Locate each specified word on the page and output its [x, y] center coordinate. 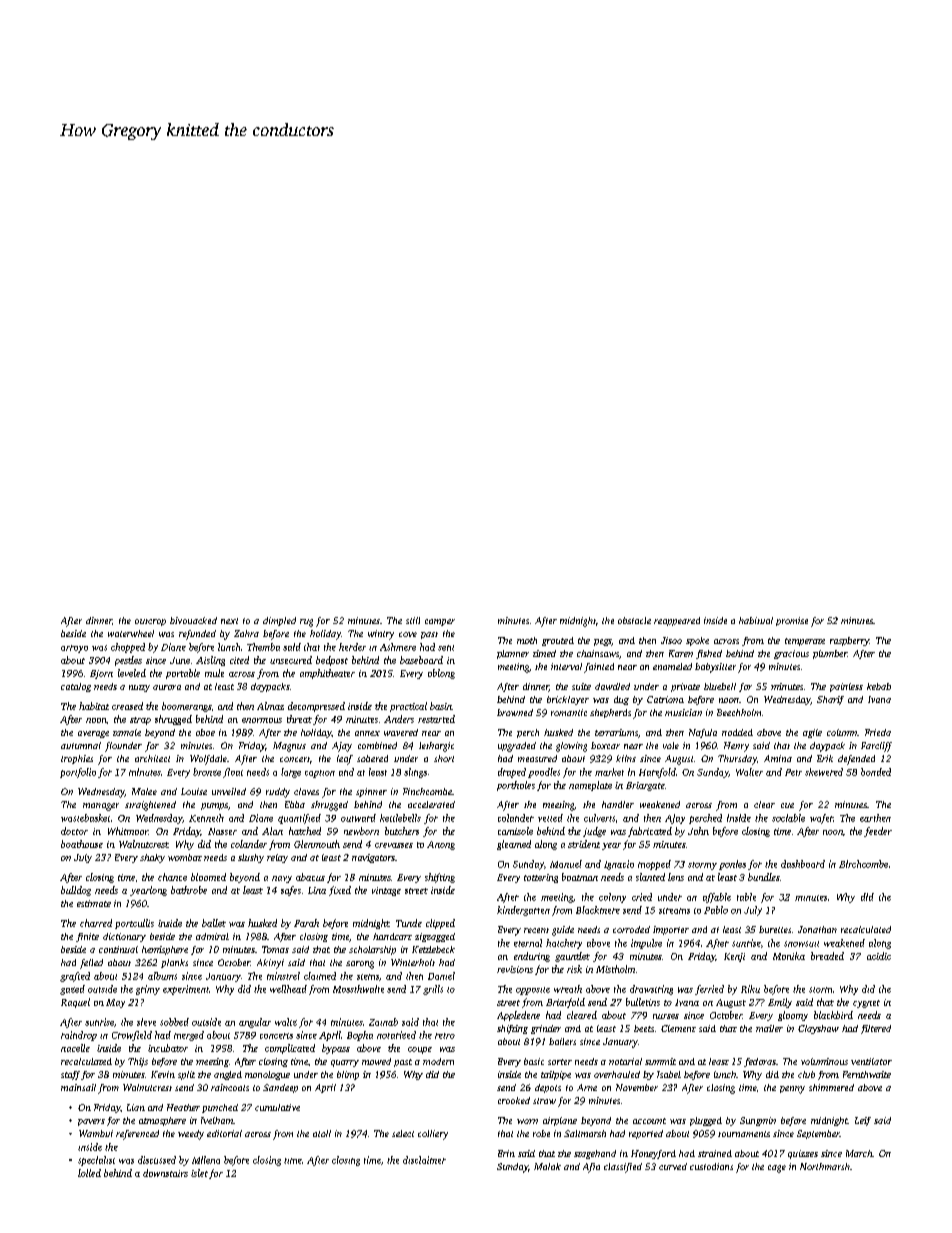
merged [189, 1036]
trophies [77, 759]
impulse [646, 944]
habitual [756, 620]
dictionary [124, 937]
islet [199, 1173]
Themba [263, 647]
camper [440, 622]
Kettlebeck [433, 949]
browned [515, 712]
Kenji [734, 957]
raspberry [849, 641]
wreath [568, 989]
